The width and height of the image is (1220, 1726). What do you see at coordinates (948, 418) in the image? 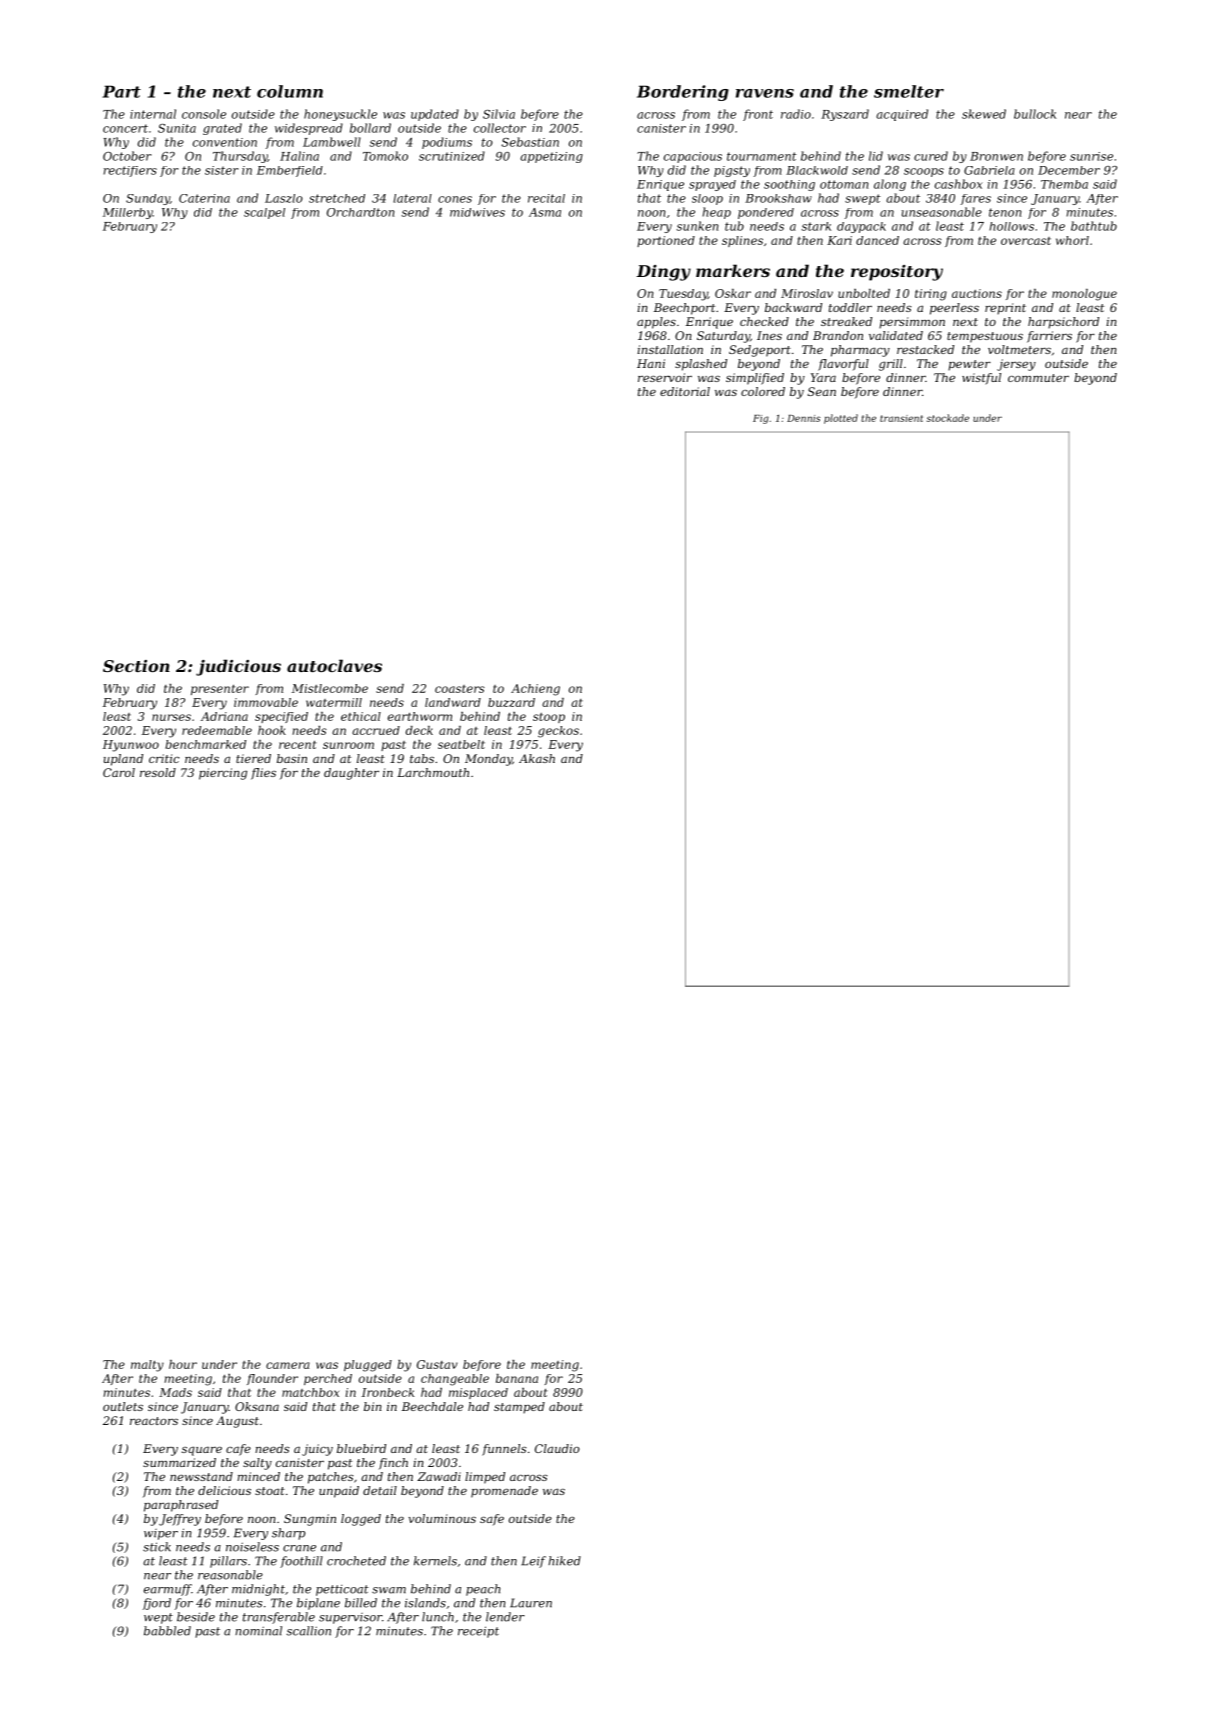
I see `stockade` at bounding box center [948, 418].
